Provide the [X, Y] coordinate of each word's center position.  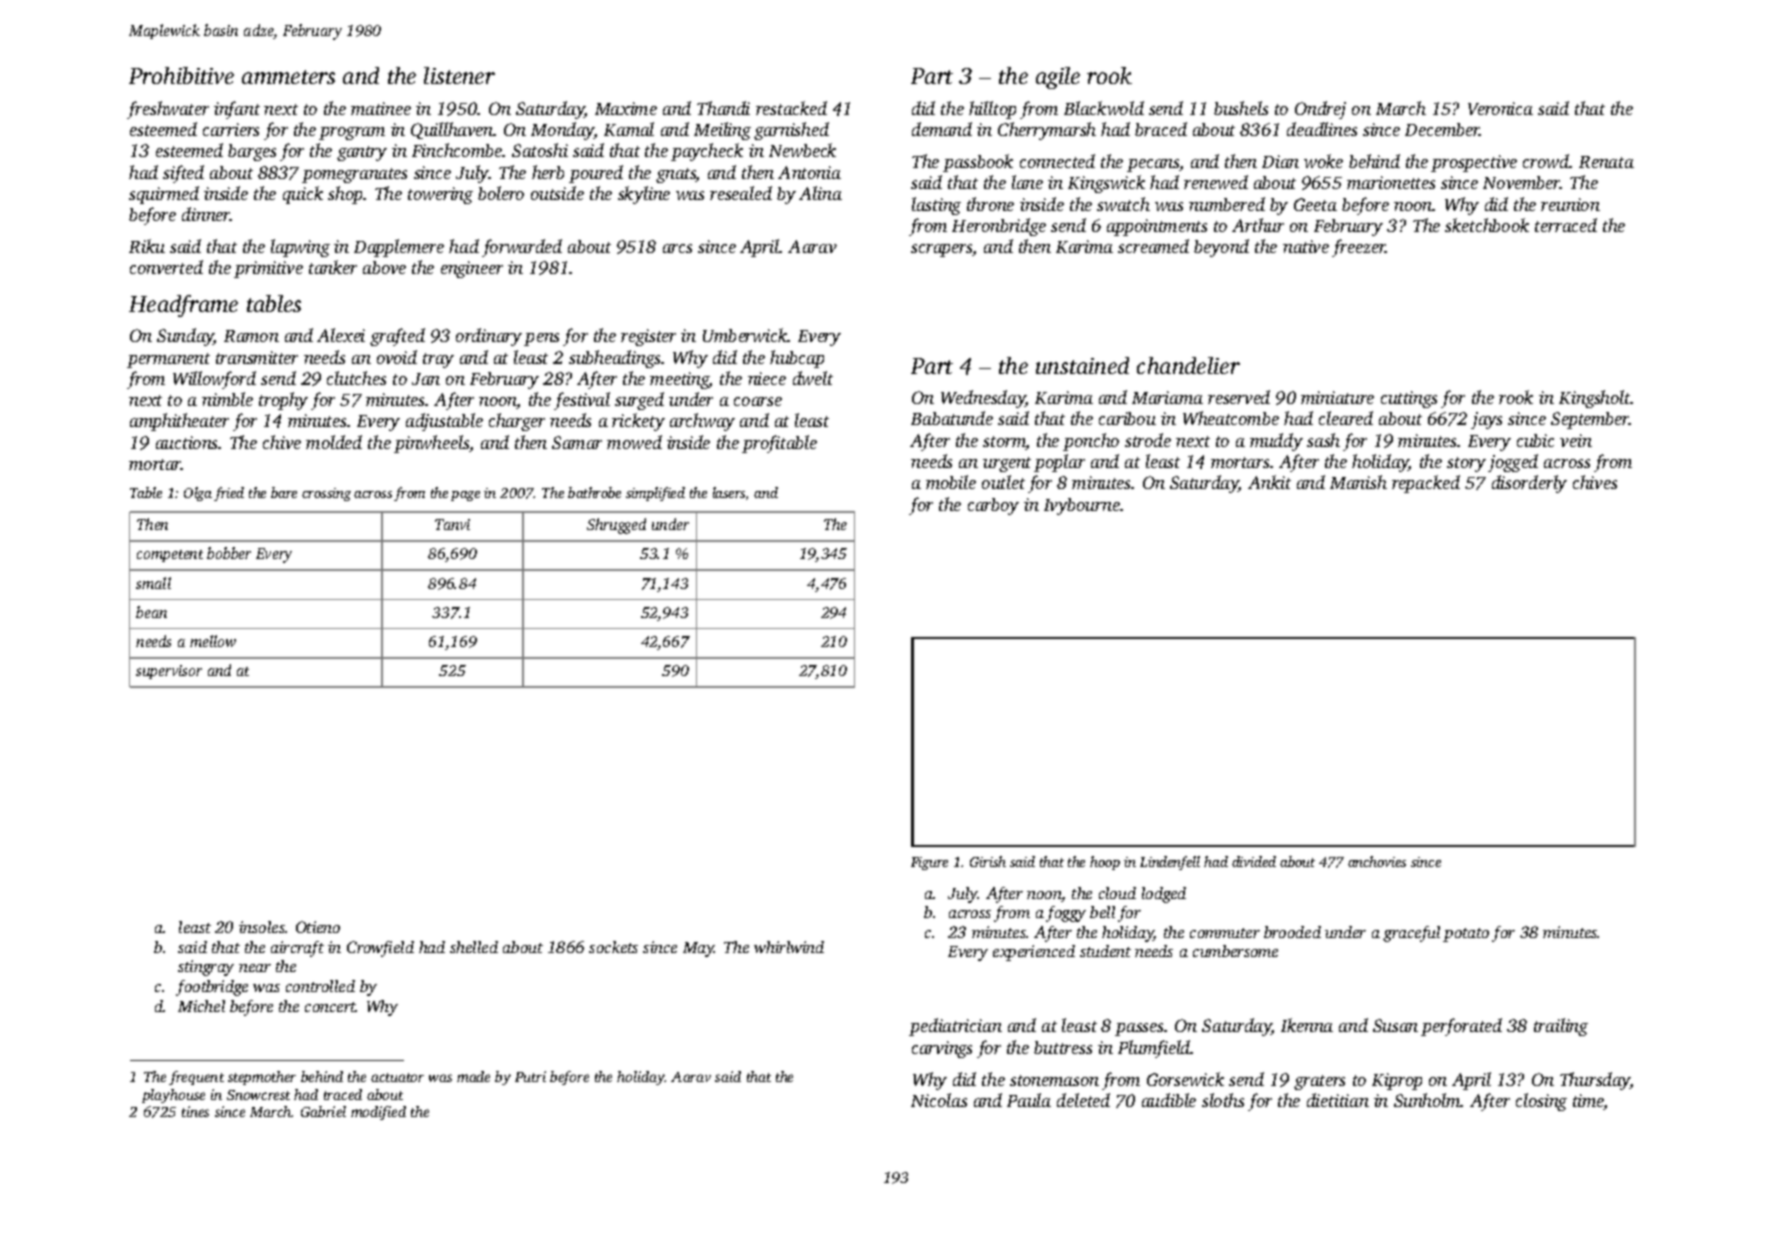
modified [378, 1113]
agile [1058, 78]
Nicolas [939, 1100]
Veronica [1500, 108]
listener [459, 75]
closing [1541, 1102]
